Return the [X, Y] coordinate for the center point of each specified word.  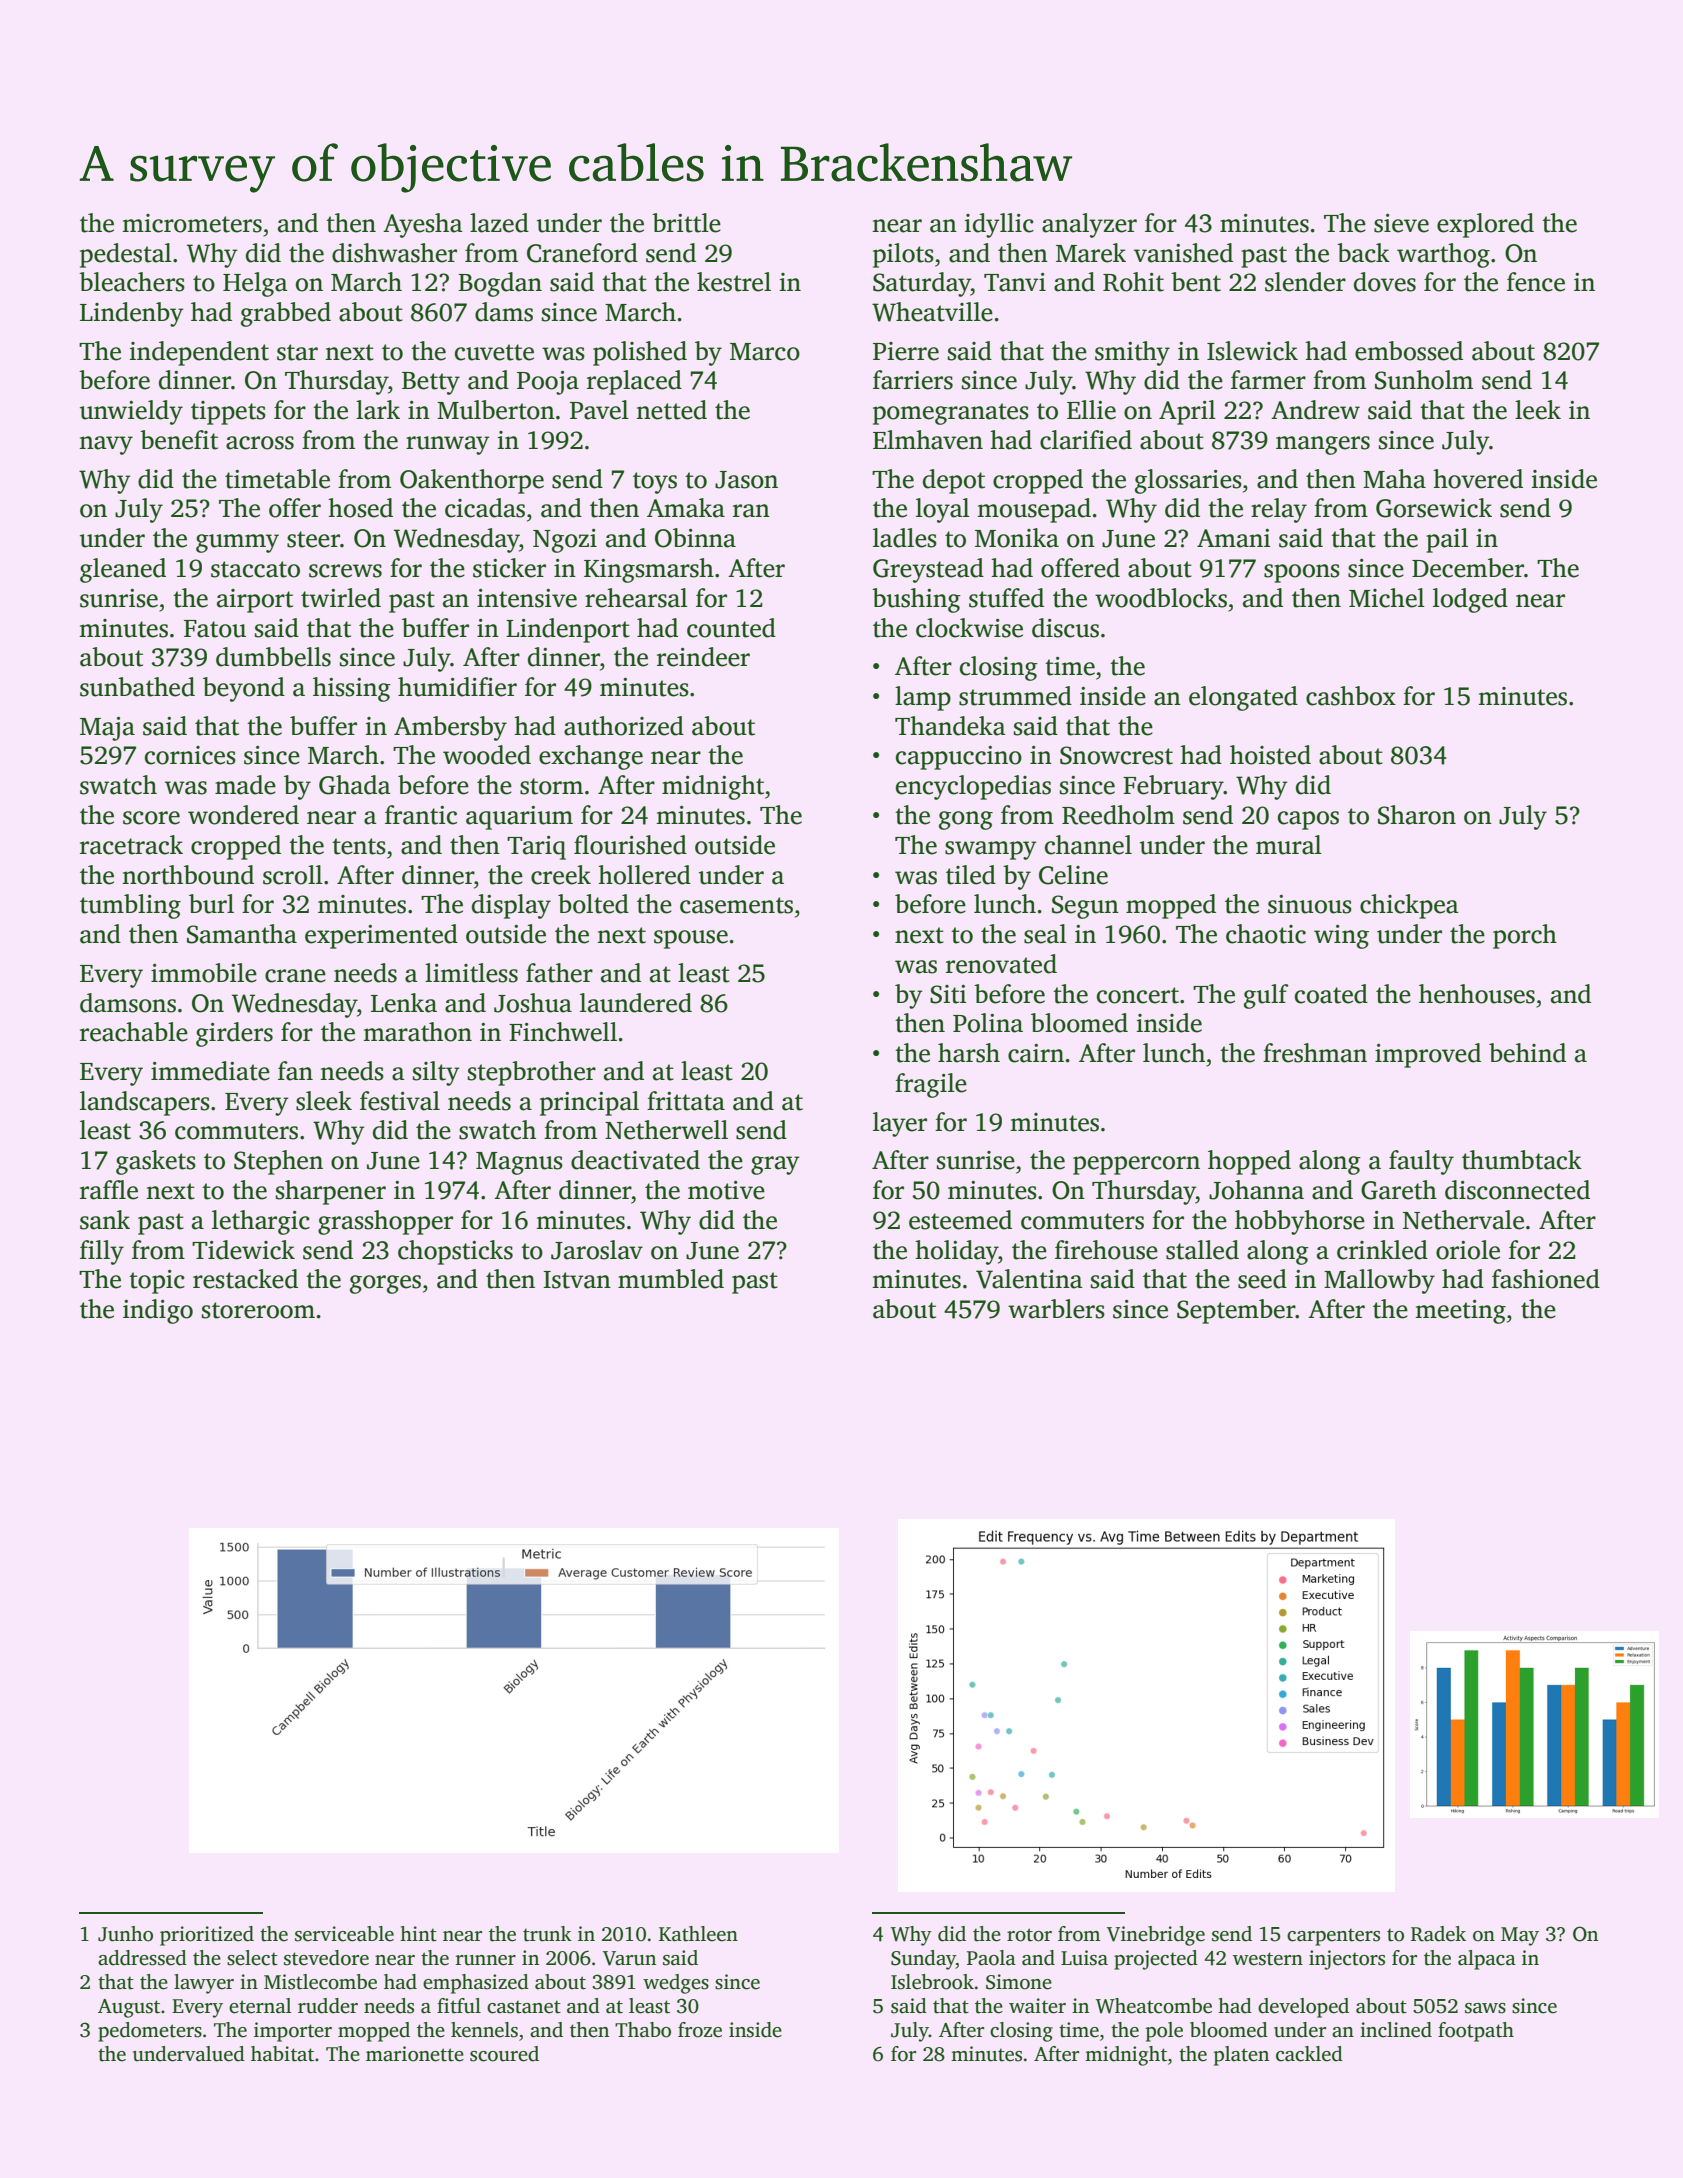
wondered [243, 815]
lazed [499, 223]
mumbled [671, 1279]
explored [1485, 225]
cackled [1309, 2054]
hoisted [1270, 755]
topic [157, 1282]
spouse [691, 939]
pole [1164, 2032]
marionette [415, 2054]
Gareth [1399, 1190]
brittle [686, 223]
